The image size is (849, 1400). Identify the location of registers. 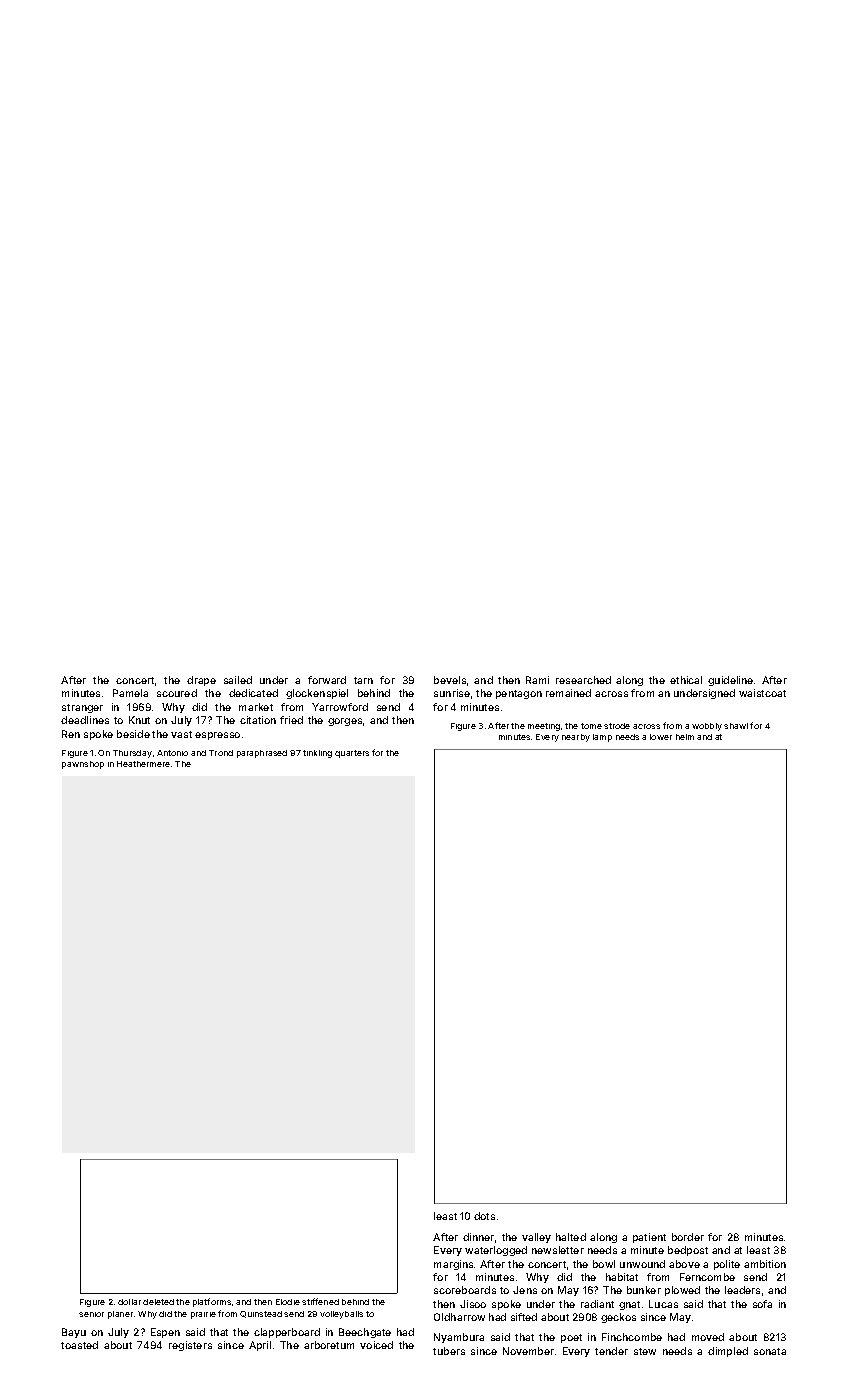
(190, 1346).
